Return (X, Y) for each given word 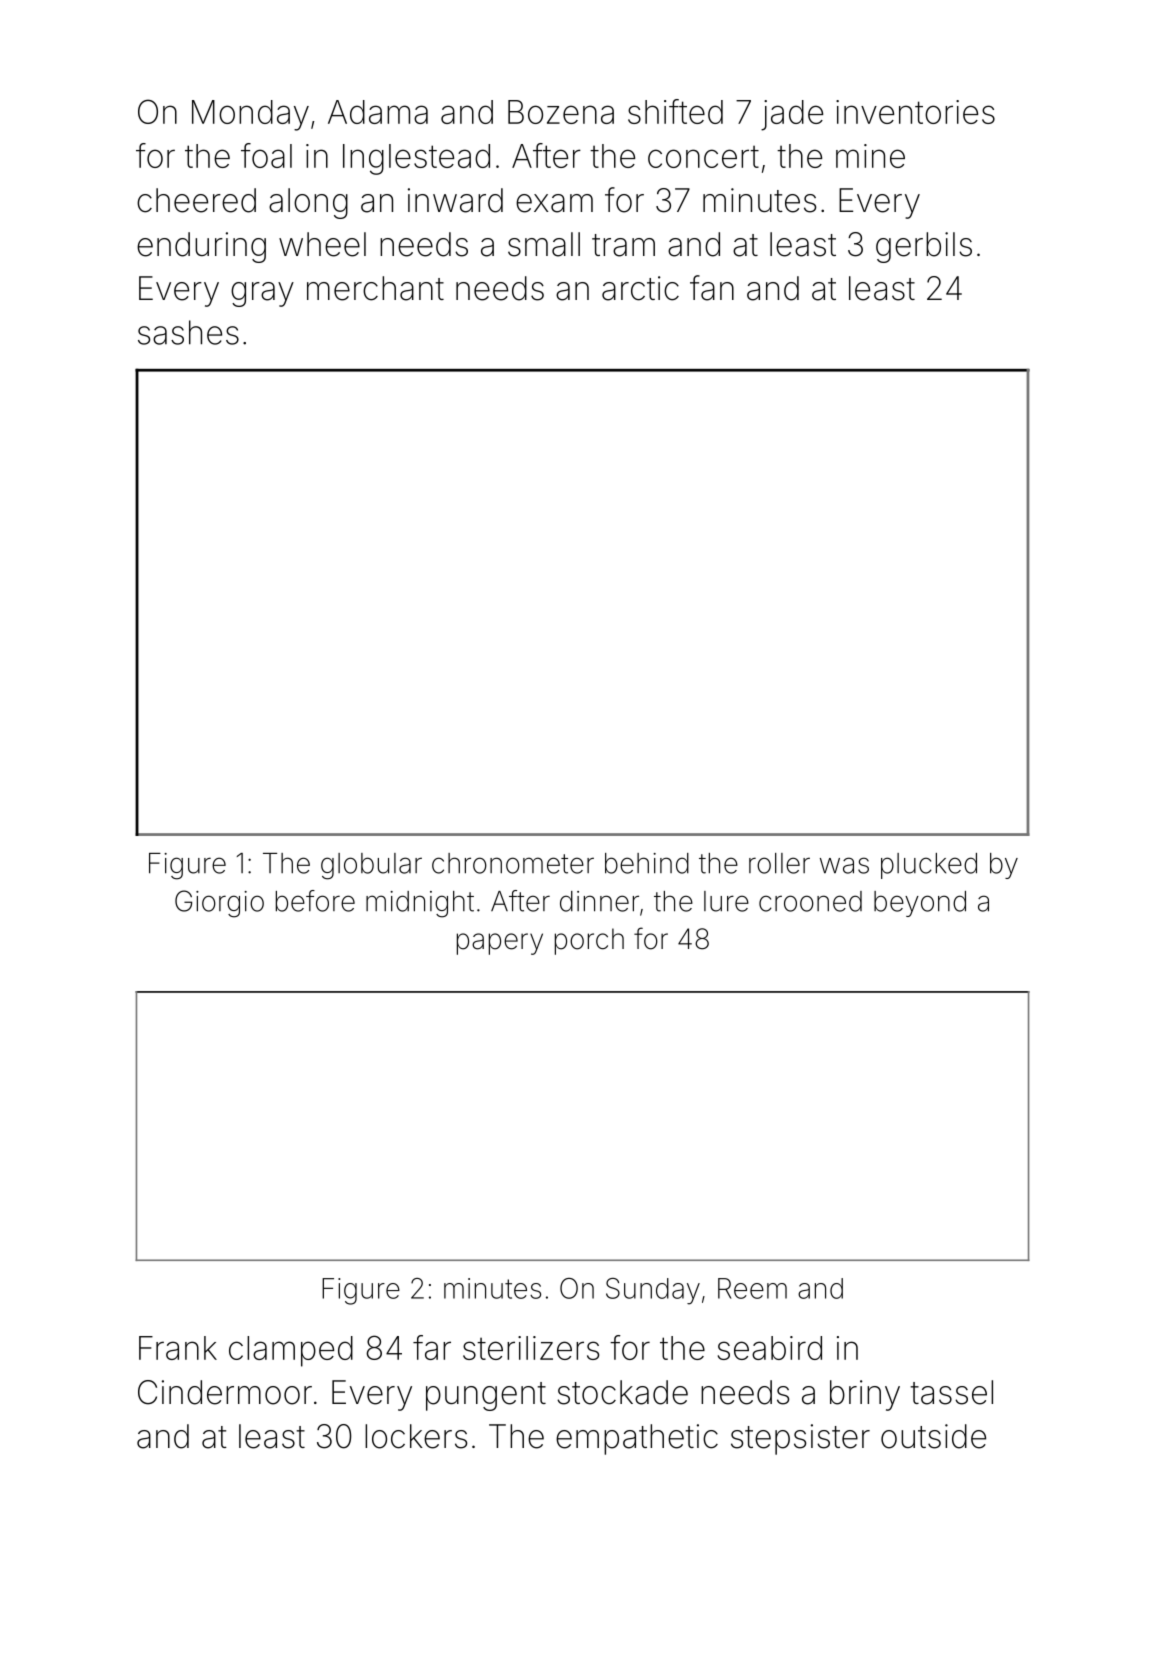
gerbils (924, 247)
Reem (752, 1288)
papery (500, 944)
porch (589, 941)
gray (262, 294)
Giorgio (219, 904)
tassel (952, 1392)
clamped (291, 1351)
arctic (640, 288)
